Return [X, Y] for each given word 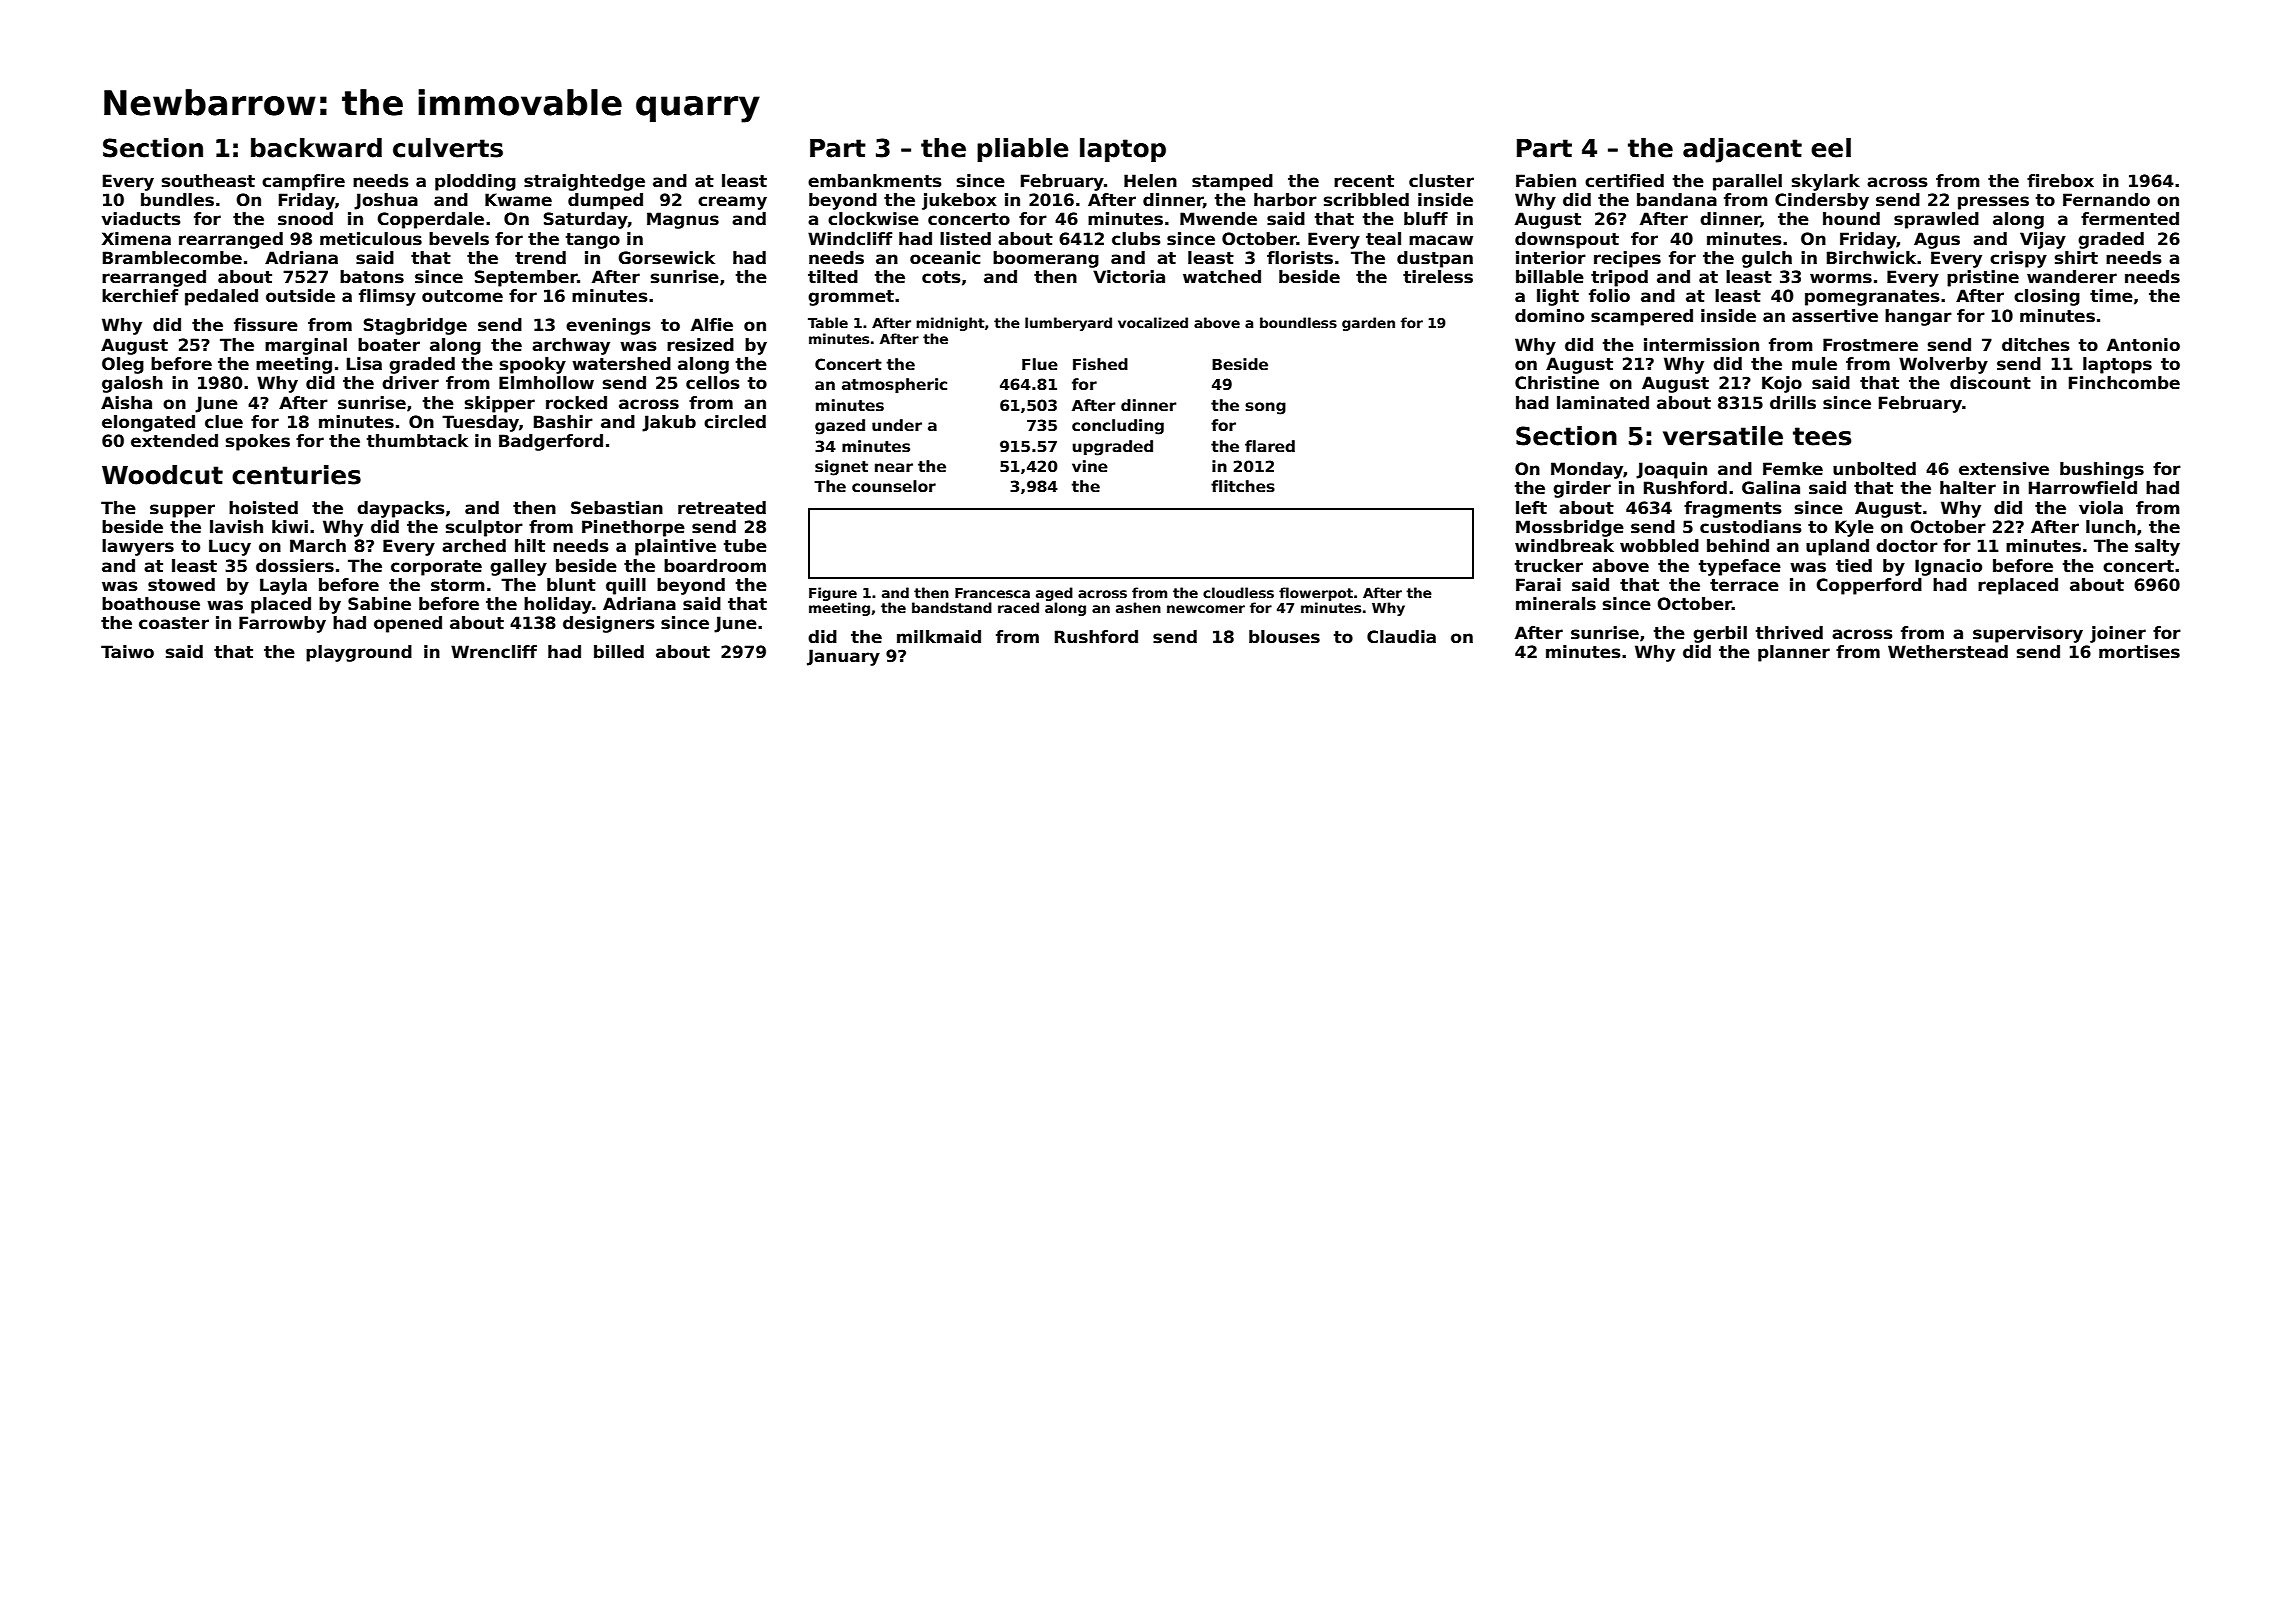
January [843, 657]
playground [359, 653]
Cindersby [1822, 201]
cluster [1441, 181]
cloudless [1238, 592]
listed [965, 239]
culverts [448, 148]
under [897, 425]
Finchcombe [2124, 383]
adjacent [1742, 150]
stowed [181, 585]
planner [1794, 653]
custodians [1751, 527]
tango [593, 241]
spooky [533, 365]
